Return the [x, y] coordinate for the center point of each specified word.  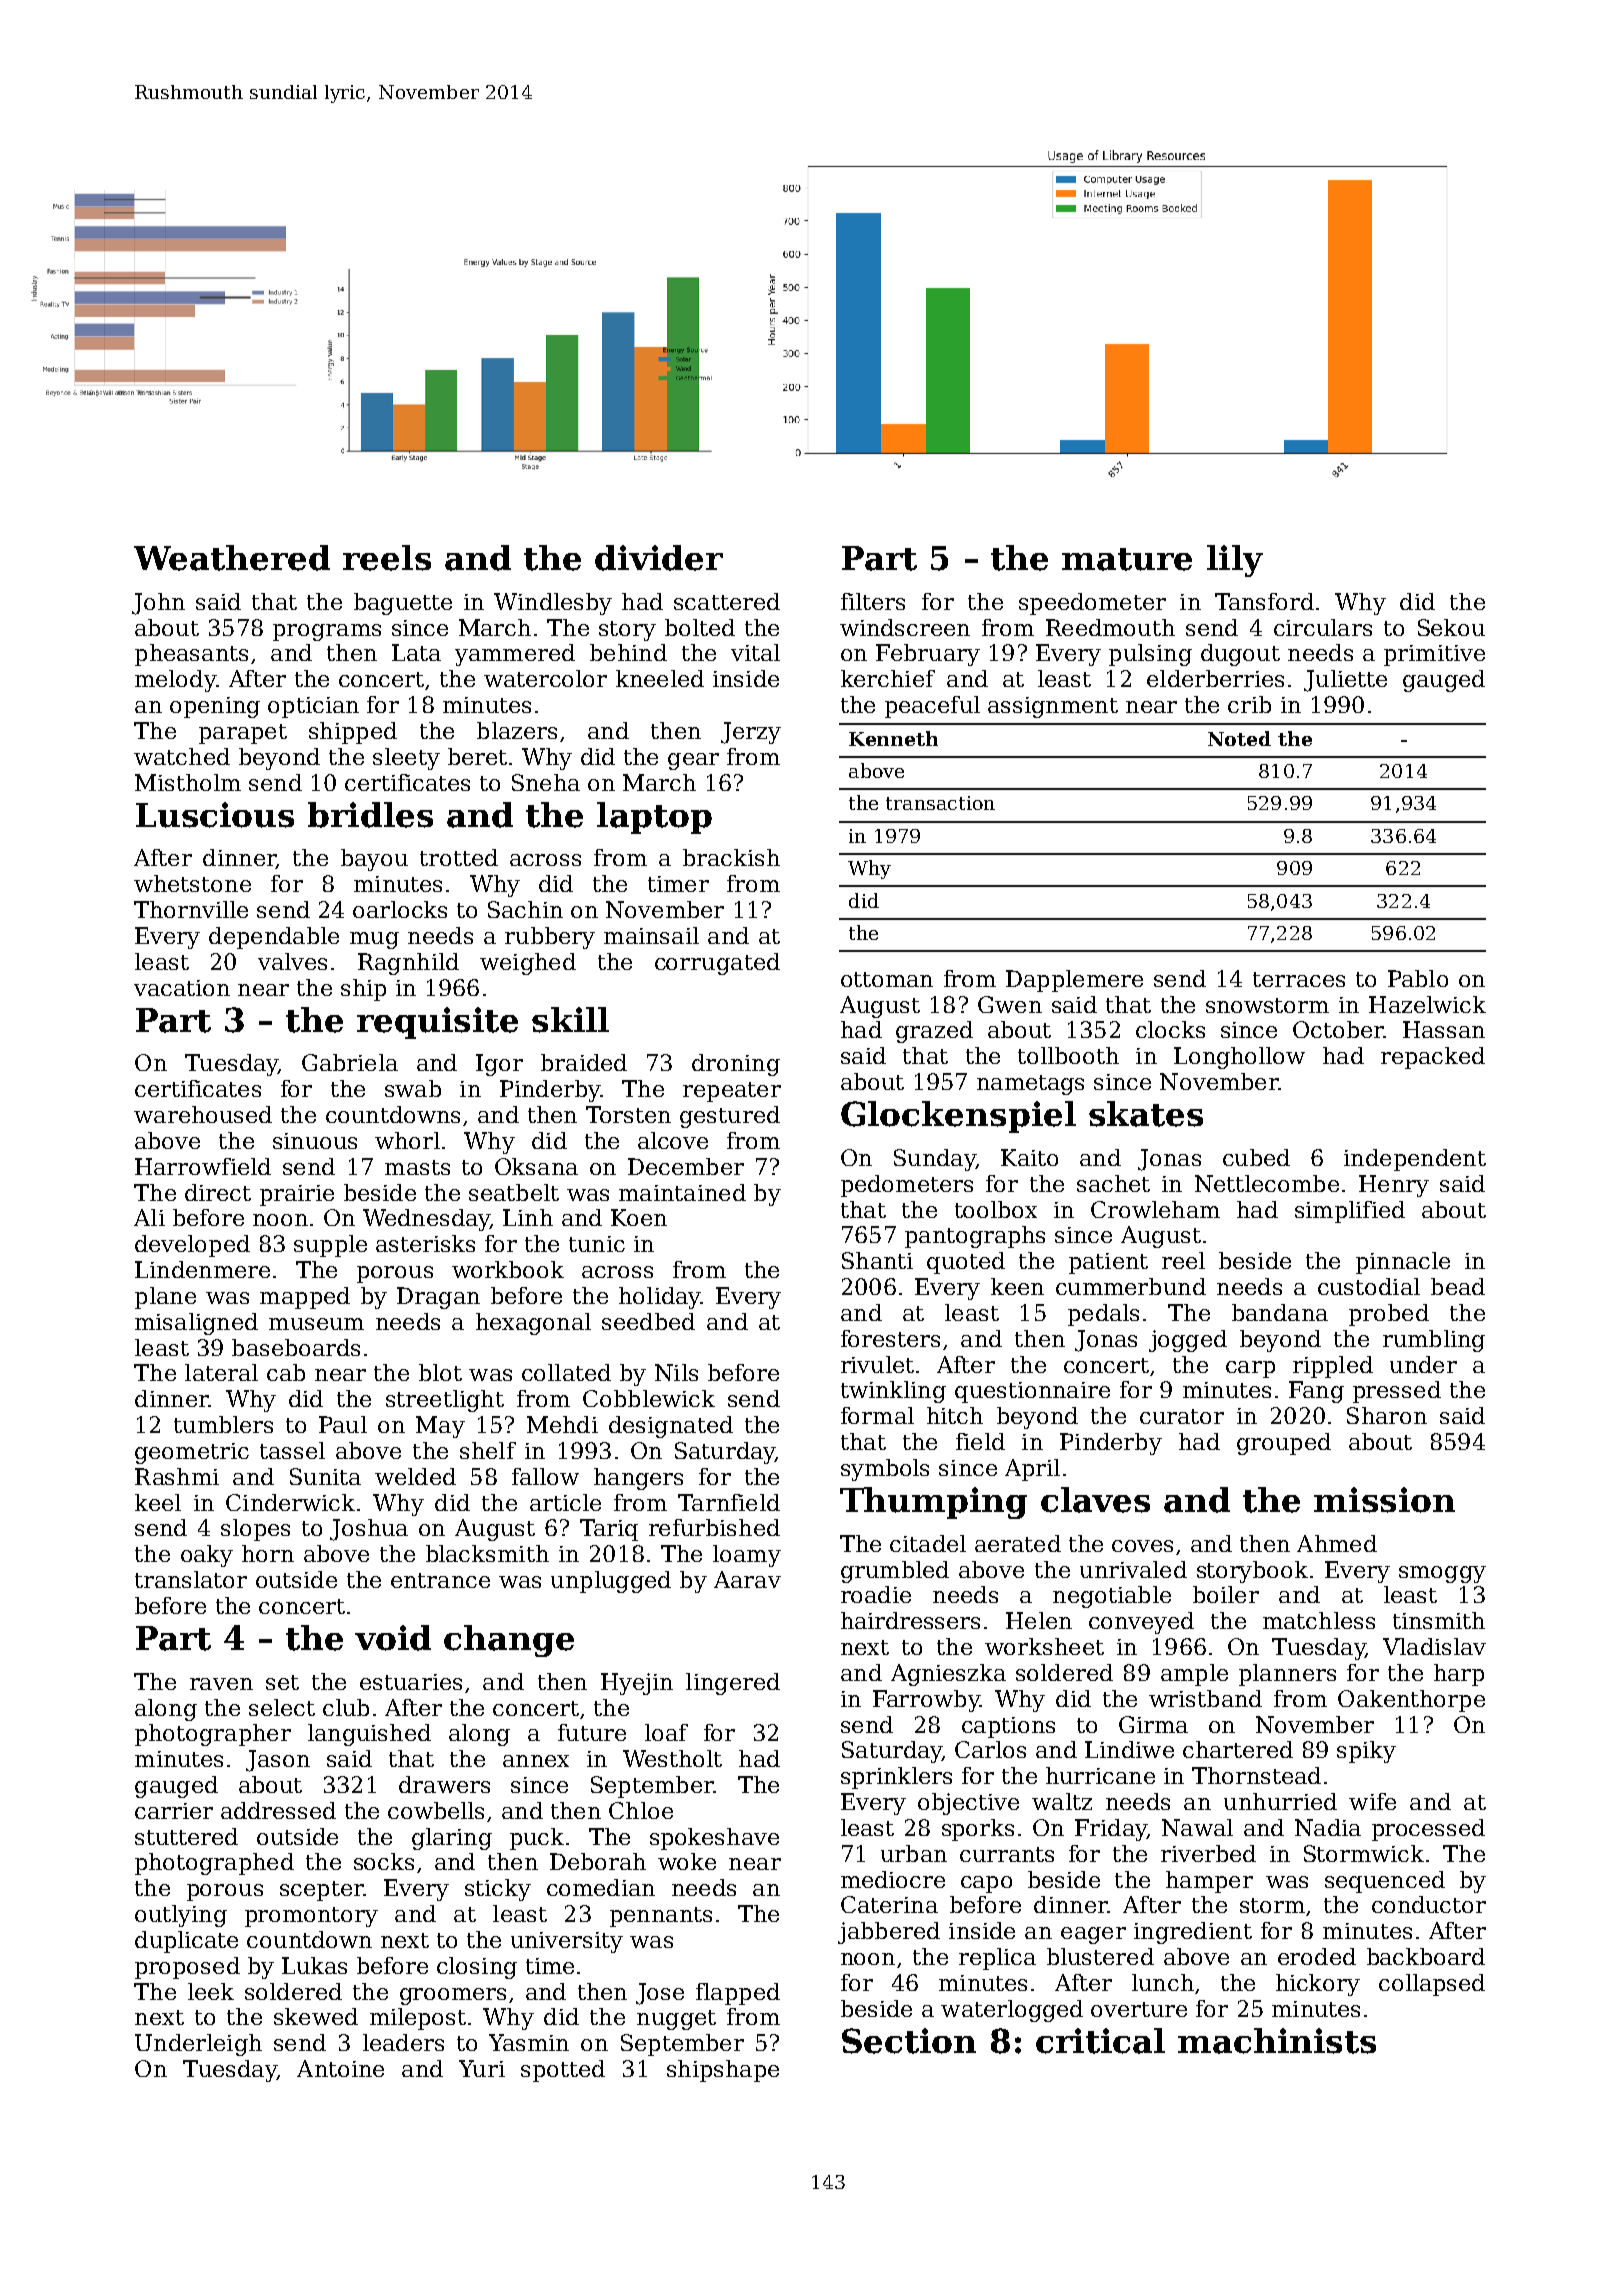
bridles [370, 815]
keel [158, 1502]
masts [417, 1167]
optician [313, 707]
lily [1235, 561]
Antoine [340, 2068]
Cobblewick [649, 1398]
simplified [1350, 1212]
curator [1182, 1416]
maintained [682, 1192]
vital [755, 652]
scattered [727, 601]
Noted [1239, 738]
